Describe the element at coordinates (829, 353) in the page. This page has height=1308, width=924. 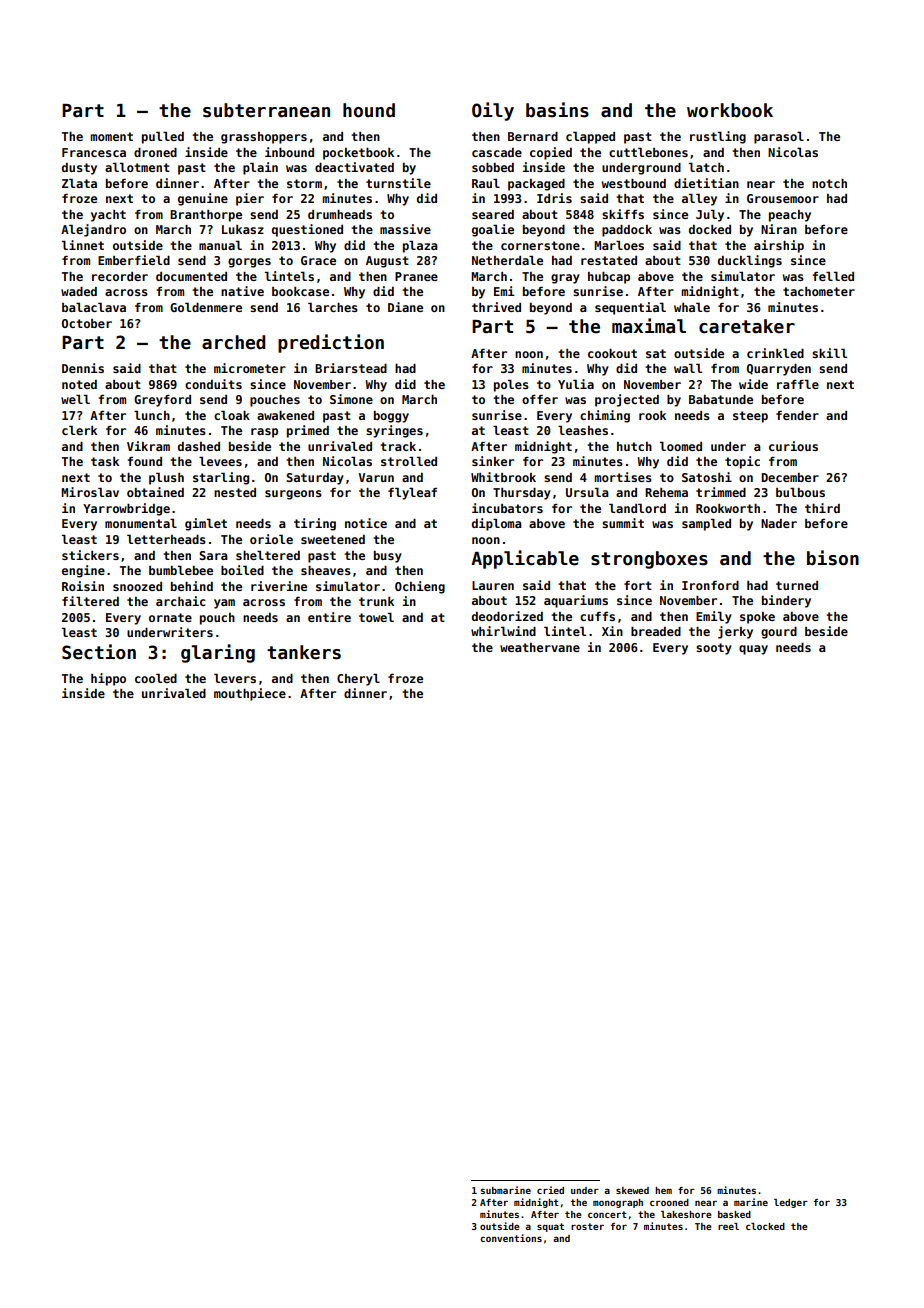
I see `skill` at that location.
